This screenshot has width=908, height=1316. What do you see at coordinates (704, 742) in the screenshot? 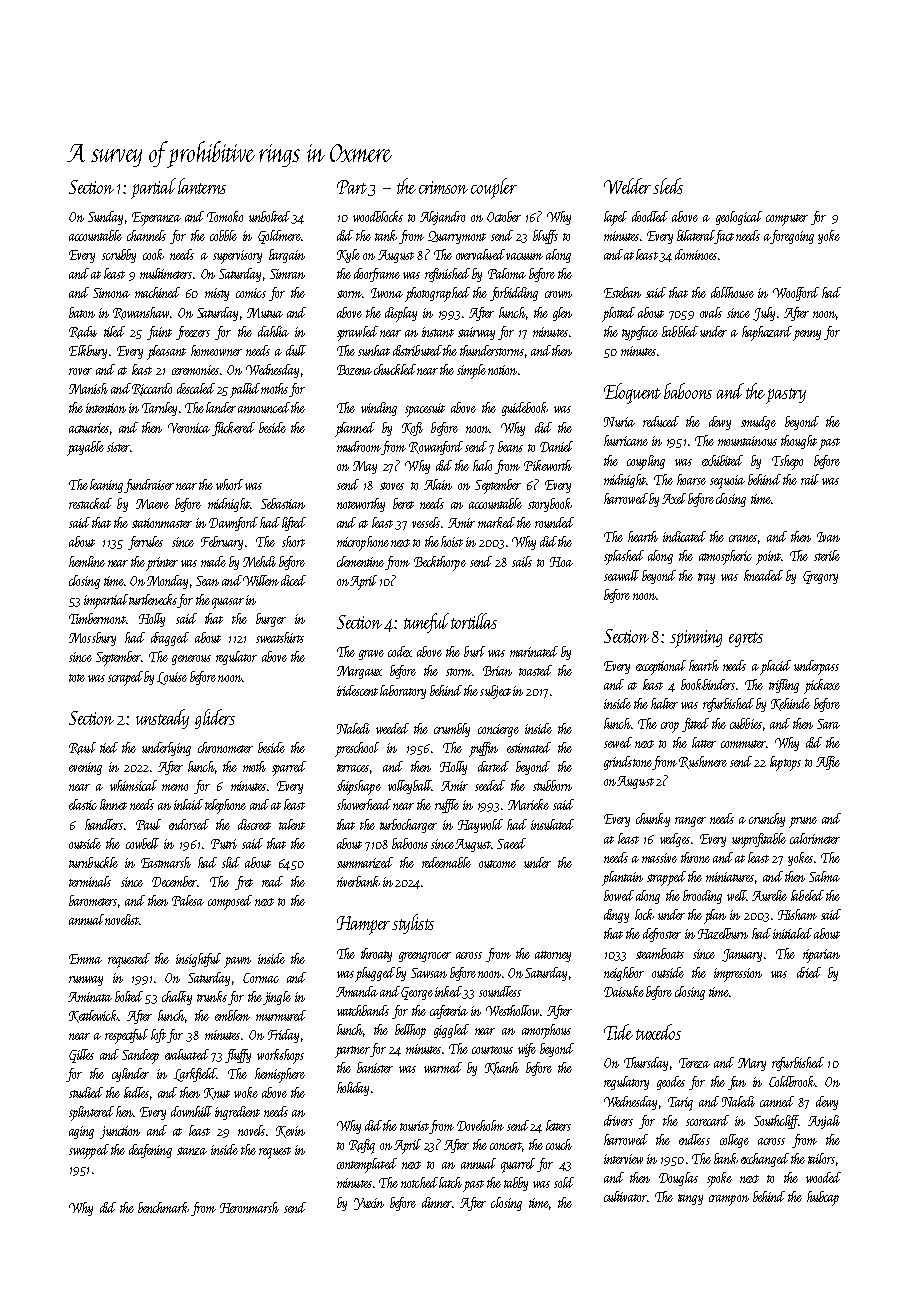
I see `latter` at bounding box center [704, 742].
